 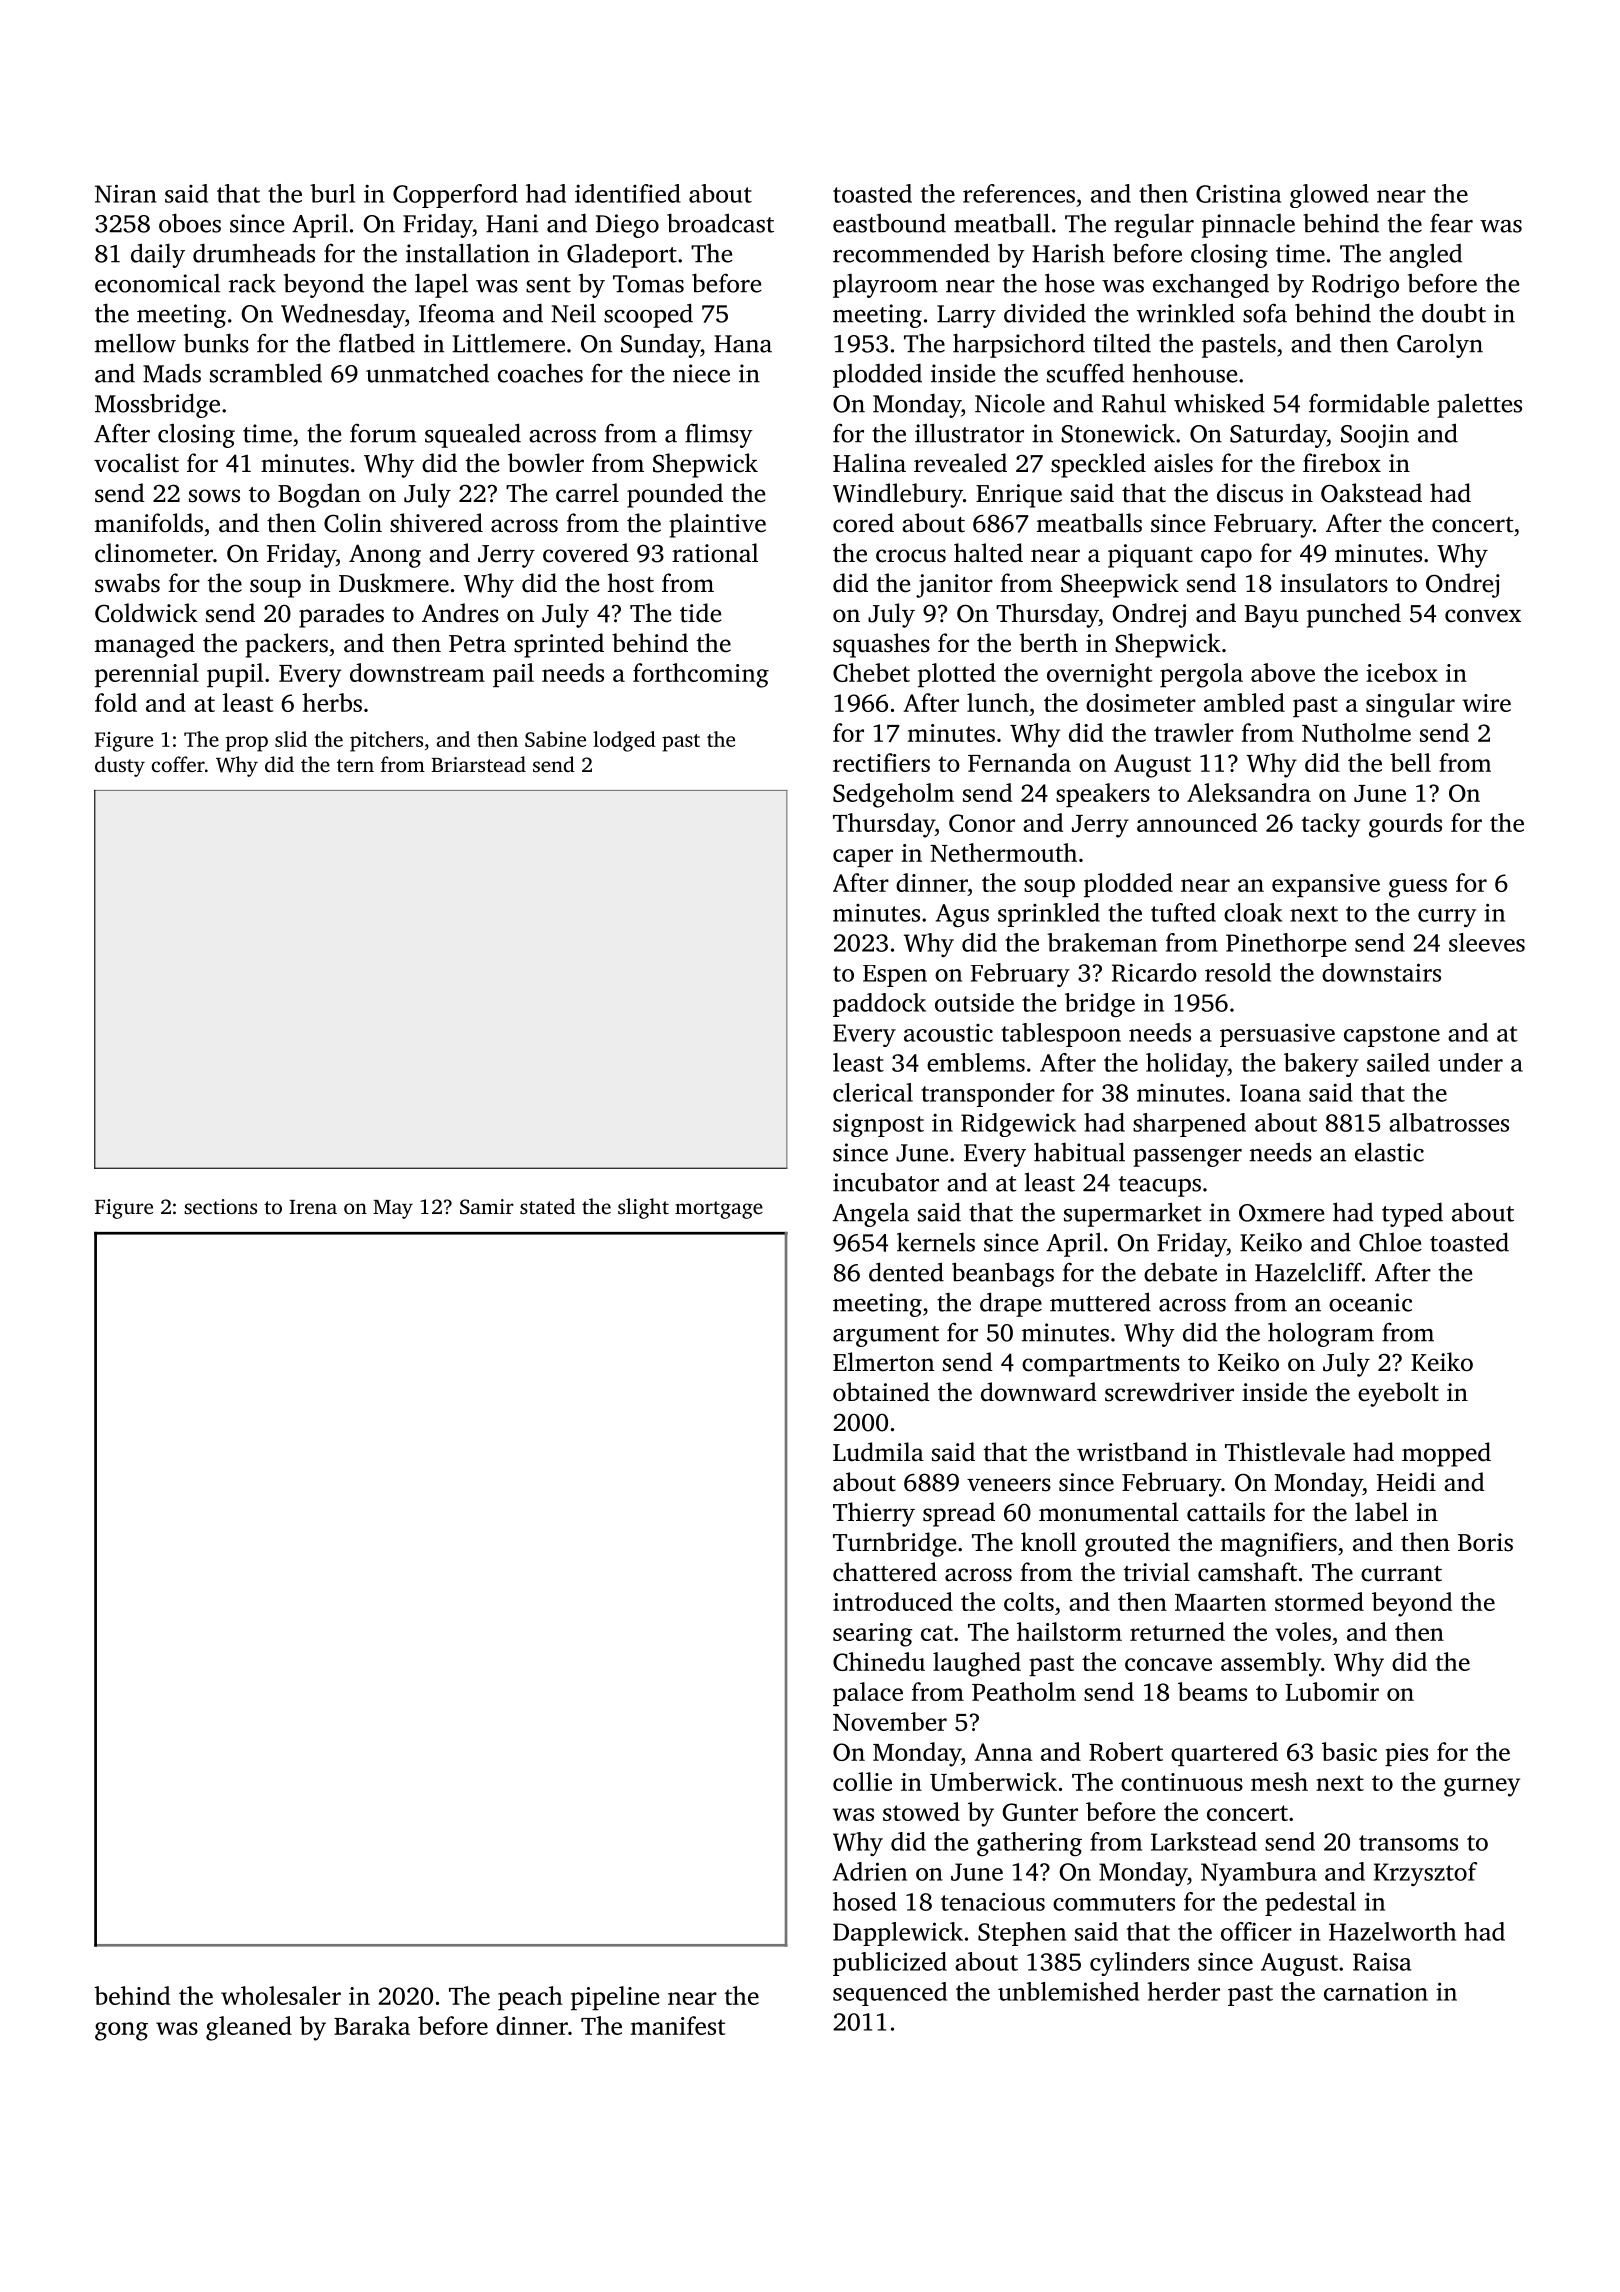 What do you see at coordinates (120, 766) in the screenshot?
I see `dusty` at bounding box center [120, 766].
